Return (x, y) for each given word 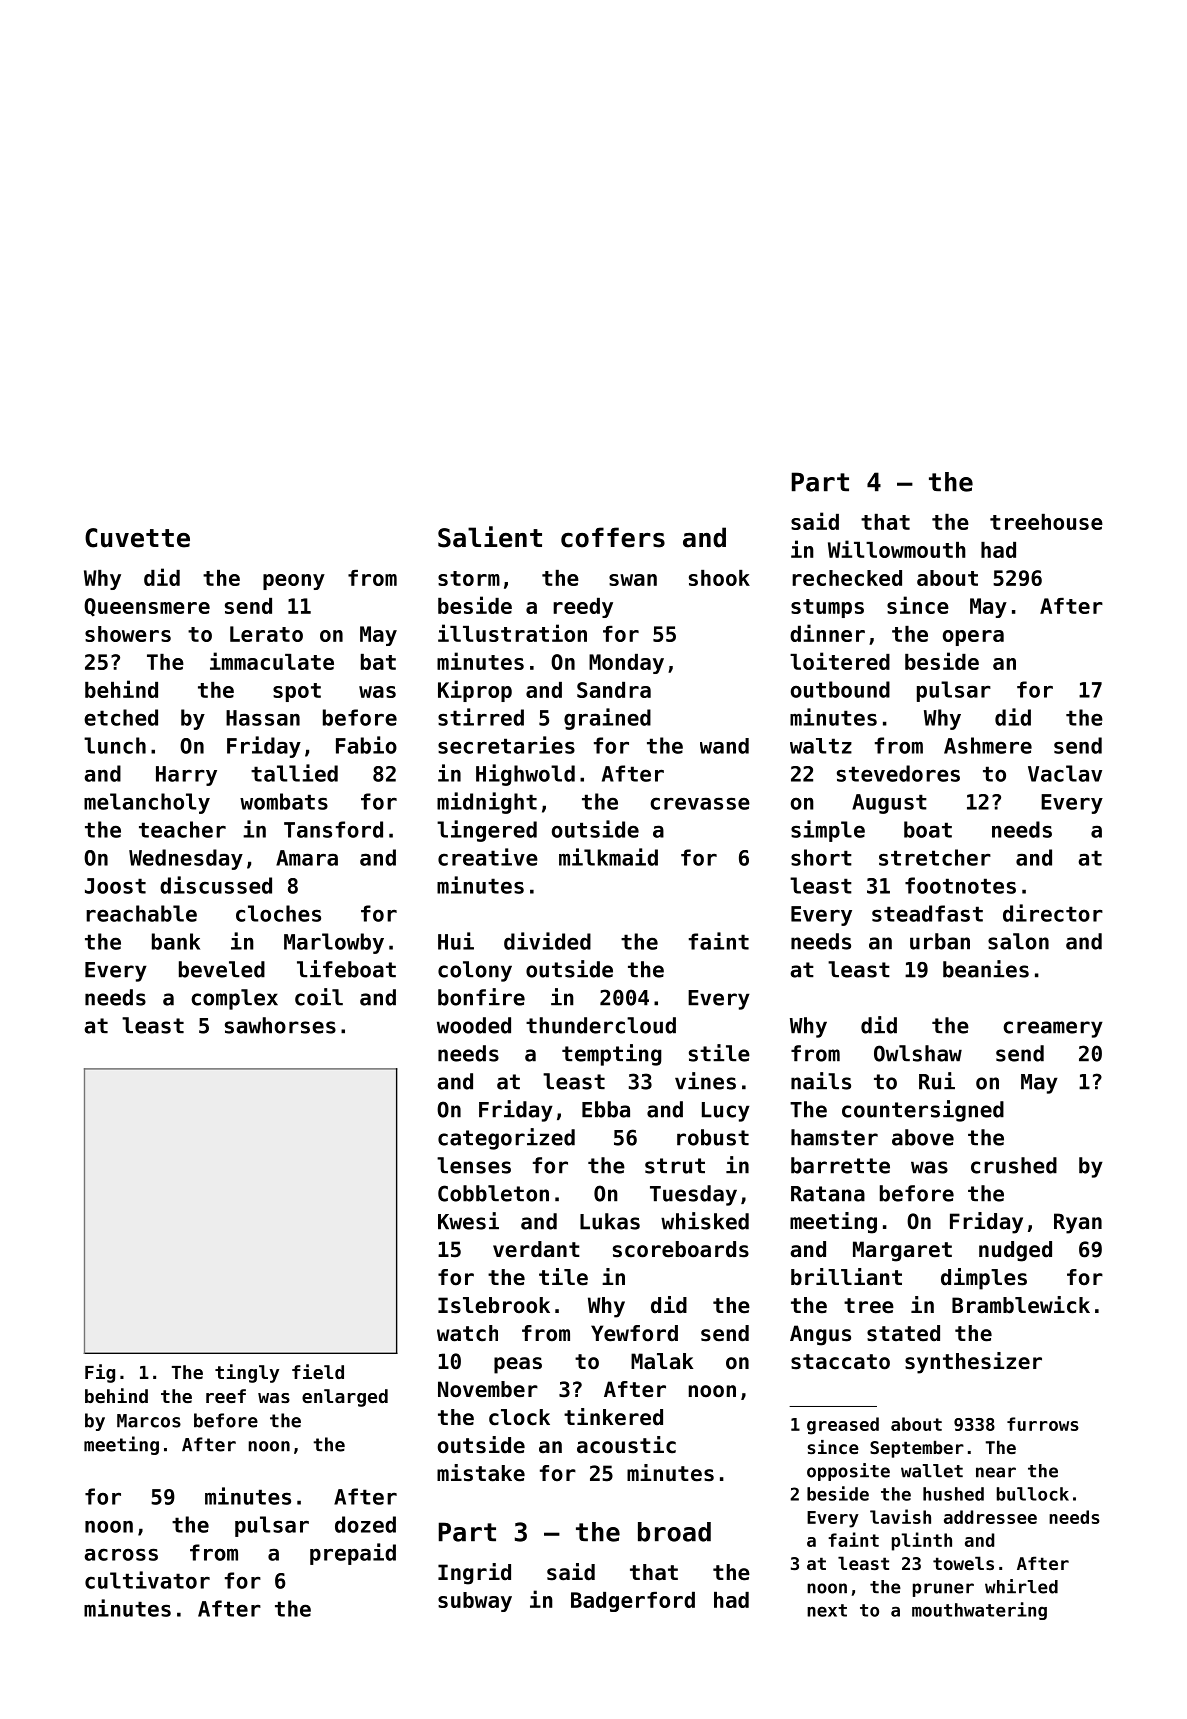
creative (488, 857)
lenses (474, 1165)
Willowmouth (897, 549)
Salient (490, 537)
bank (176, 941)
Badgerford (633, 1602)
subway (475, 1602)
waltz (821, 746)
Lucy (726, 1112)
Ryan (1078, 1223)
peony (294, 582)
